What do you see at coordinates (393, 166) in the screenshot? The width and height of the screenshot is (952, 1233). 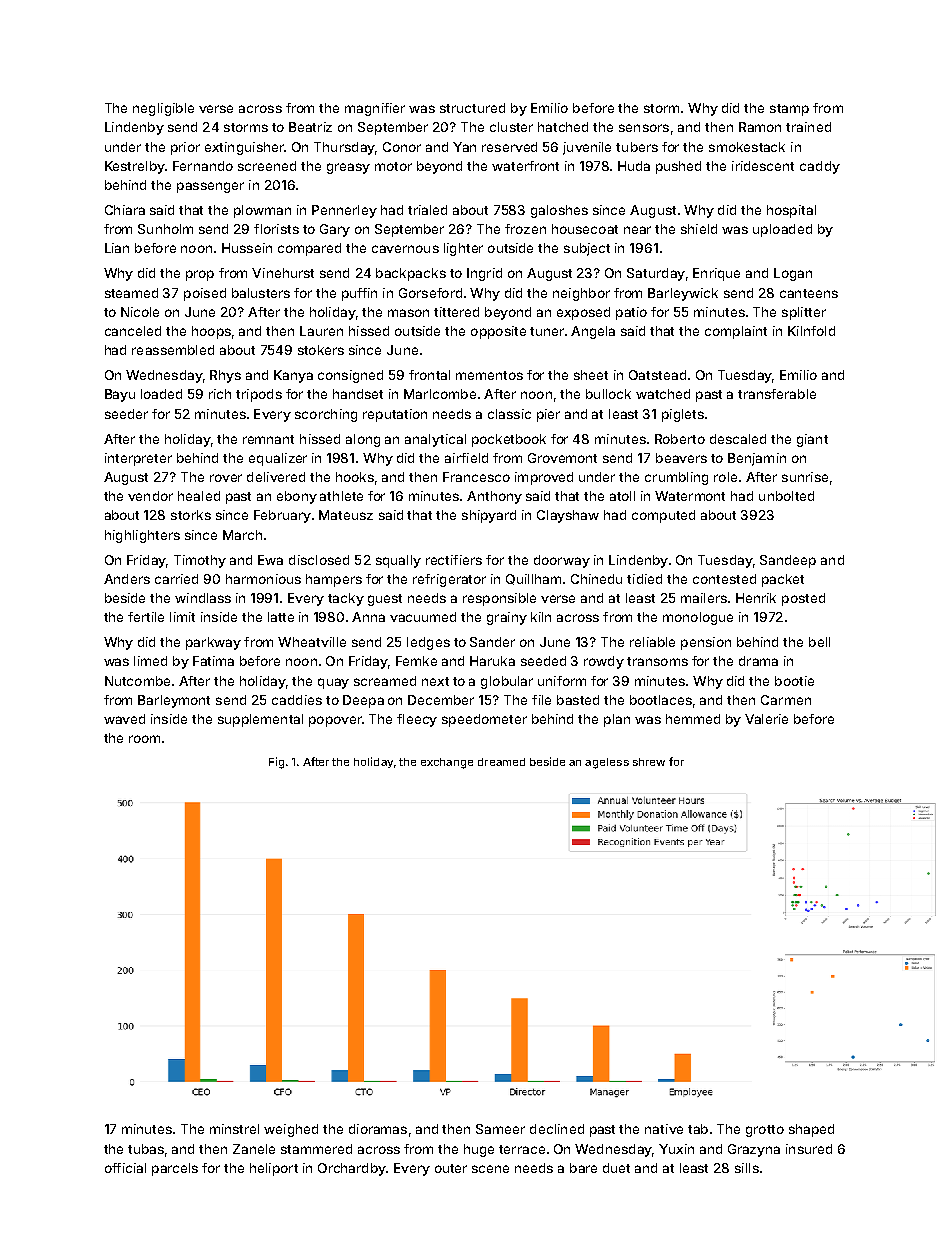 I see `motor` at bounding box center [393, 166].
